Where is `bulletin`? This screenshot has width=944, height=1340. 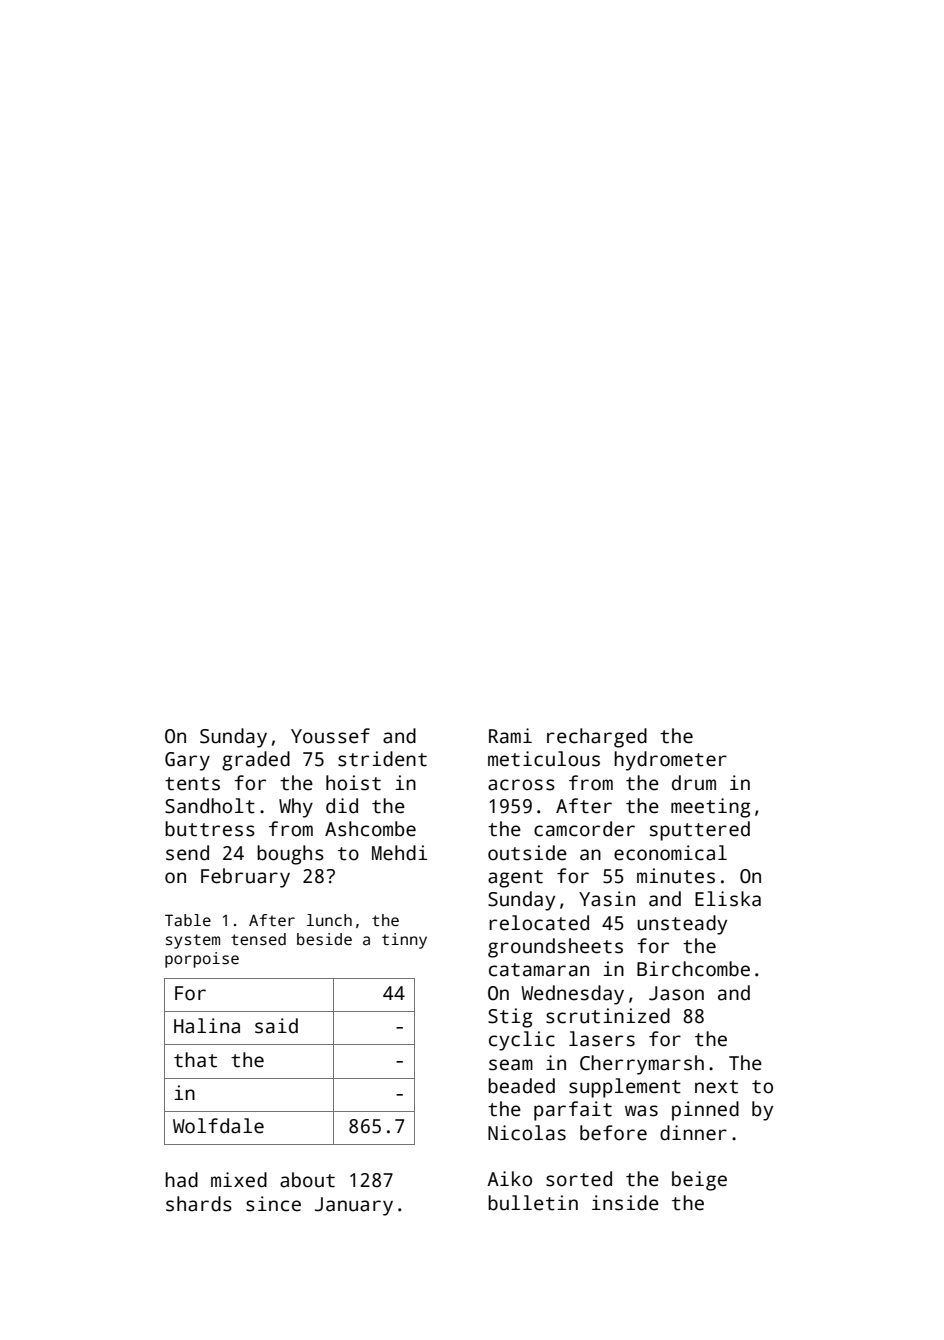
bulletin is located at coordinates (533, 1203).
